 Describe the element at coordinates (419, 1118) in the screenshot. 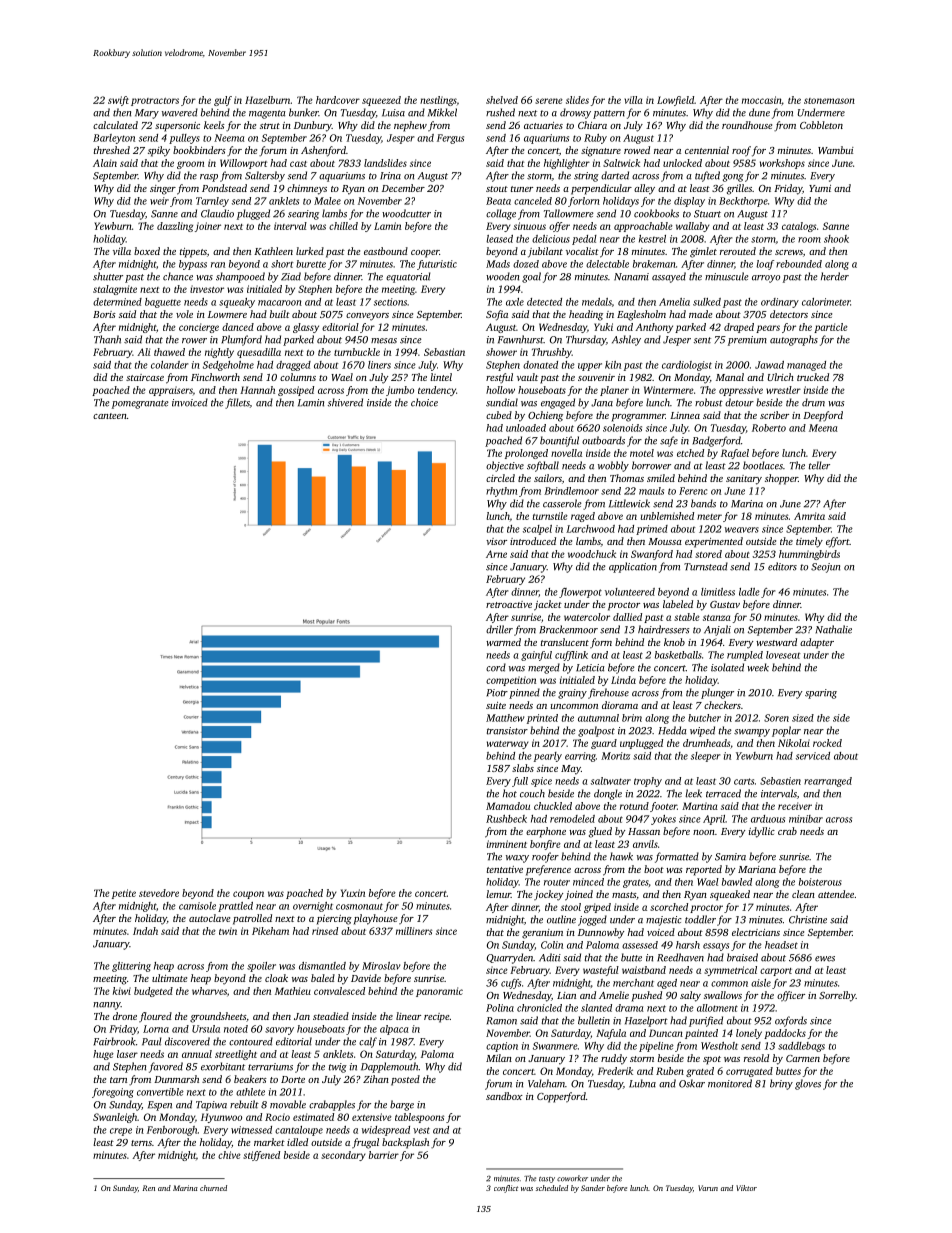

I see `tablespoons` at that location.
